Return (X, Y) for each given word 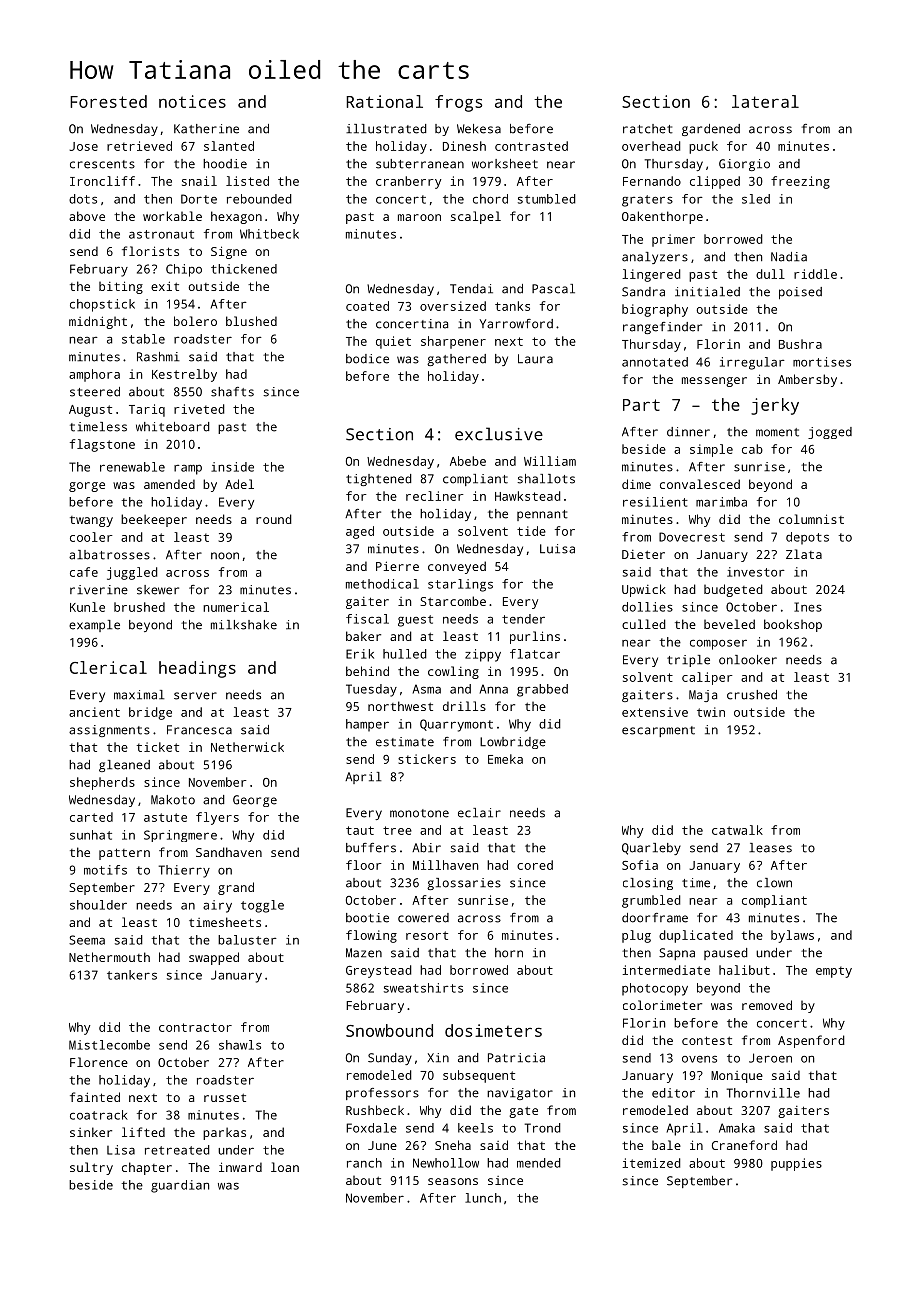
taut (360, 830)
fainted (95, 1097)
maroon (419, 217)
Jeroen (770, 1058)
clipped (715, 182)
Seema (87, 940)
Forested (108, 101)
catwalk (737, 830)
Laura (535, 359)
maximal (139, 695)
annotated (655, 362)
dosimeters (493, 1030)
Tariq (147, 410)
